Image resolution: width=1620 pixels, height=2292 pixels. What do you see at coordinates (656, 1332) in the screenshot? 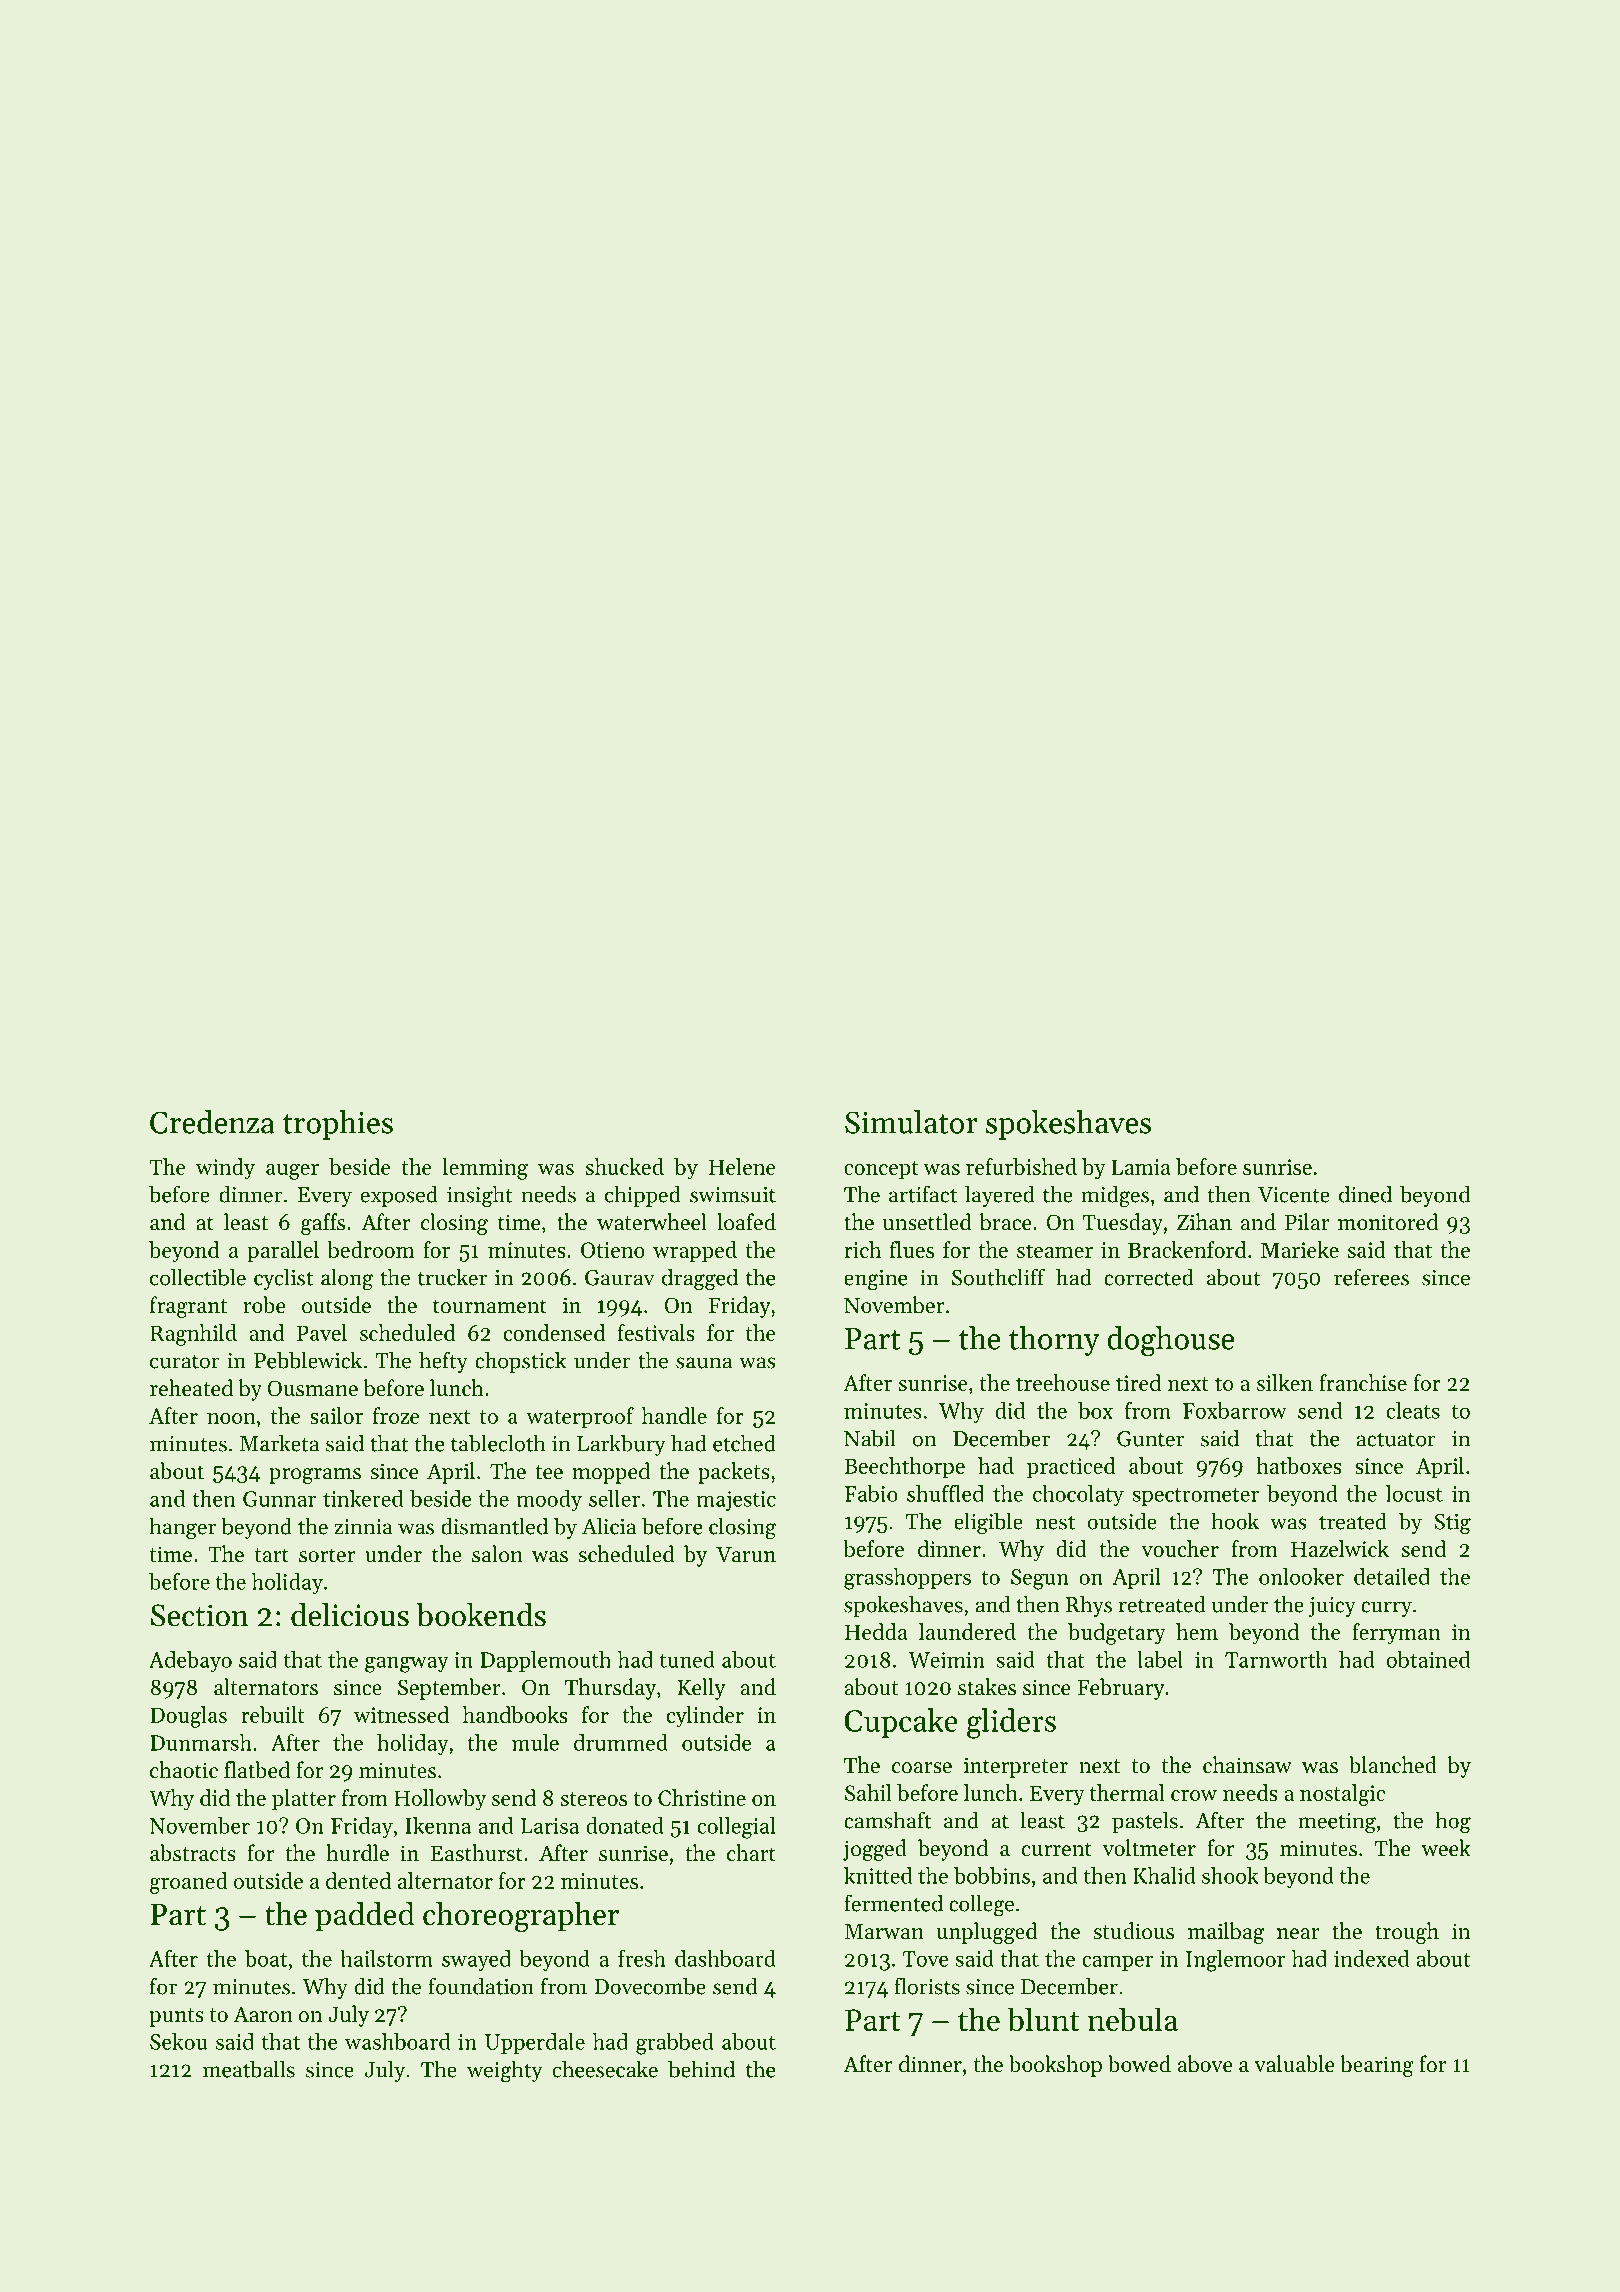
I see `festivals` at bounding box center [656, 1332].
